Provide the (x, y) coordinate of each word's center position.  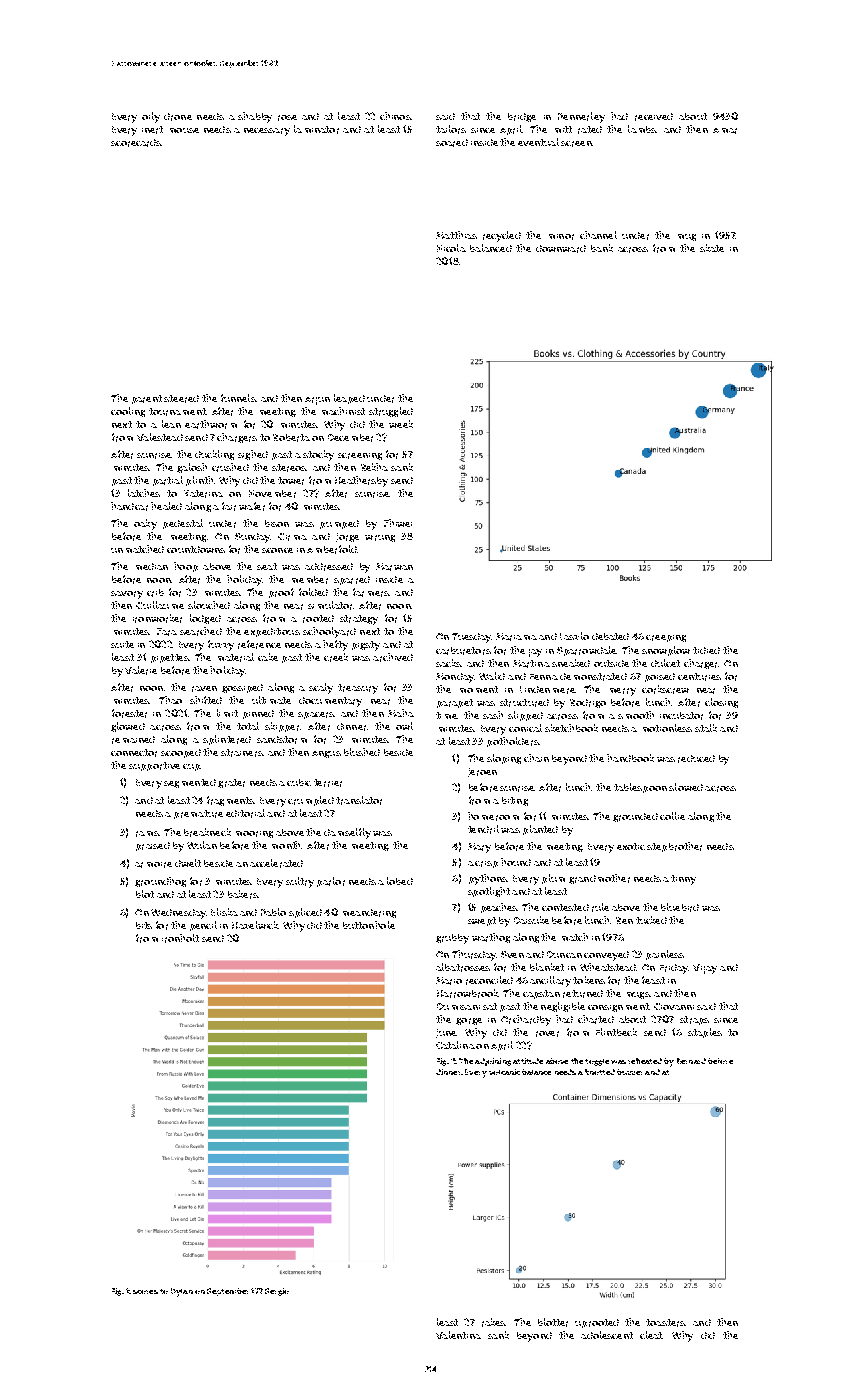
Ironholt (180, 938)
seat (267, 566)
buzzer (629, 1072)
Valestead (160, 437)
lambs (642, 129)
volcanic (504, 1072)
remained (133, 740)
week (401, 424)
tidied (706, 650)
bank (602, 248)
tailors (451, 129)
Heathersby (361, 481)
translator (359, 800)
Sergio (277, 1292)
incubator (681, 716)
